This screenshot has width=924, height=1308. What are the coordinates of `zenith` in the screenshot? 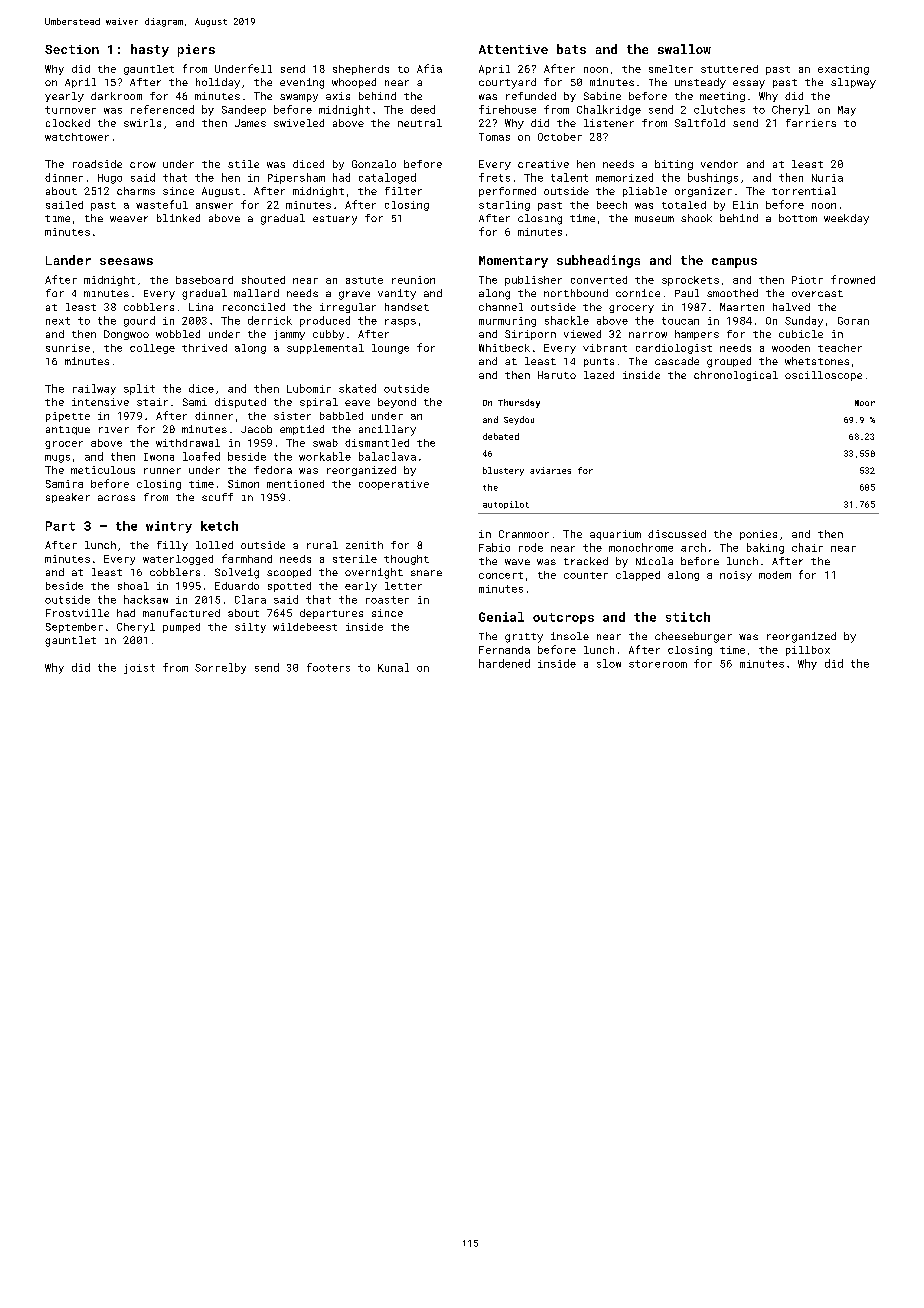 It's located at (364, 545).
